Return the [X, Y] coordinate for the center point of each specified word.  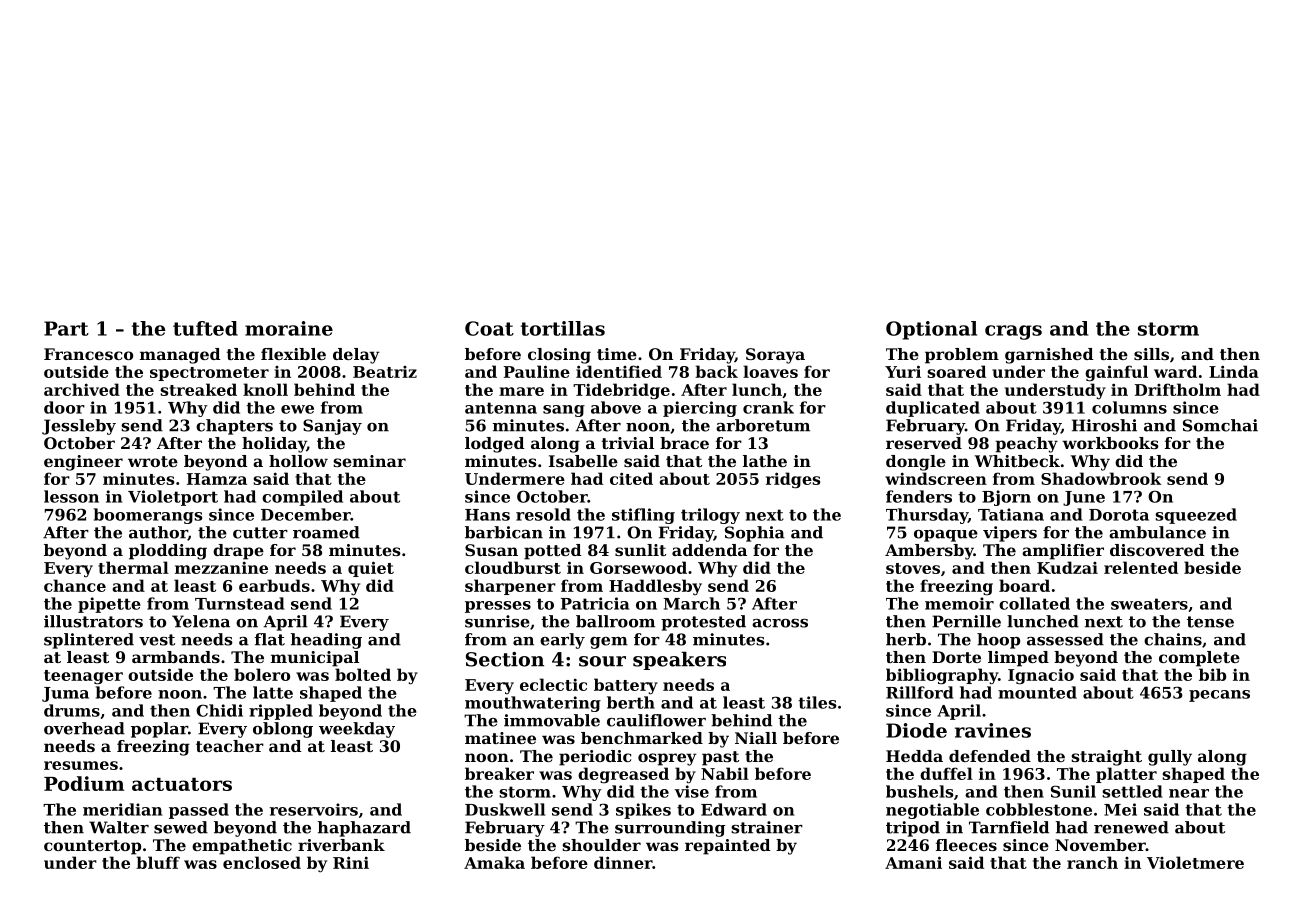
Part [66, 328]
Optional [931, 330]
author [158, 533]
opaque [946, 536]
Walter [119, 827]
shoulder [601, 845]
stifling [643, 516]
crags [1013, 332]
